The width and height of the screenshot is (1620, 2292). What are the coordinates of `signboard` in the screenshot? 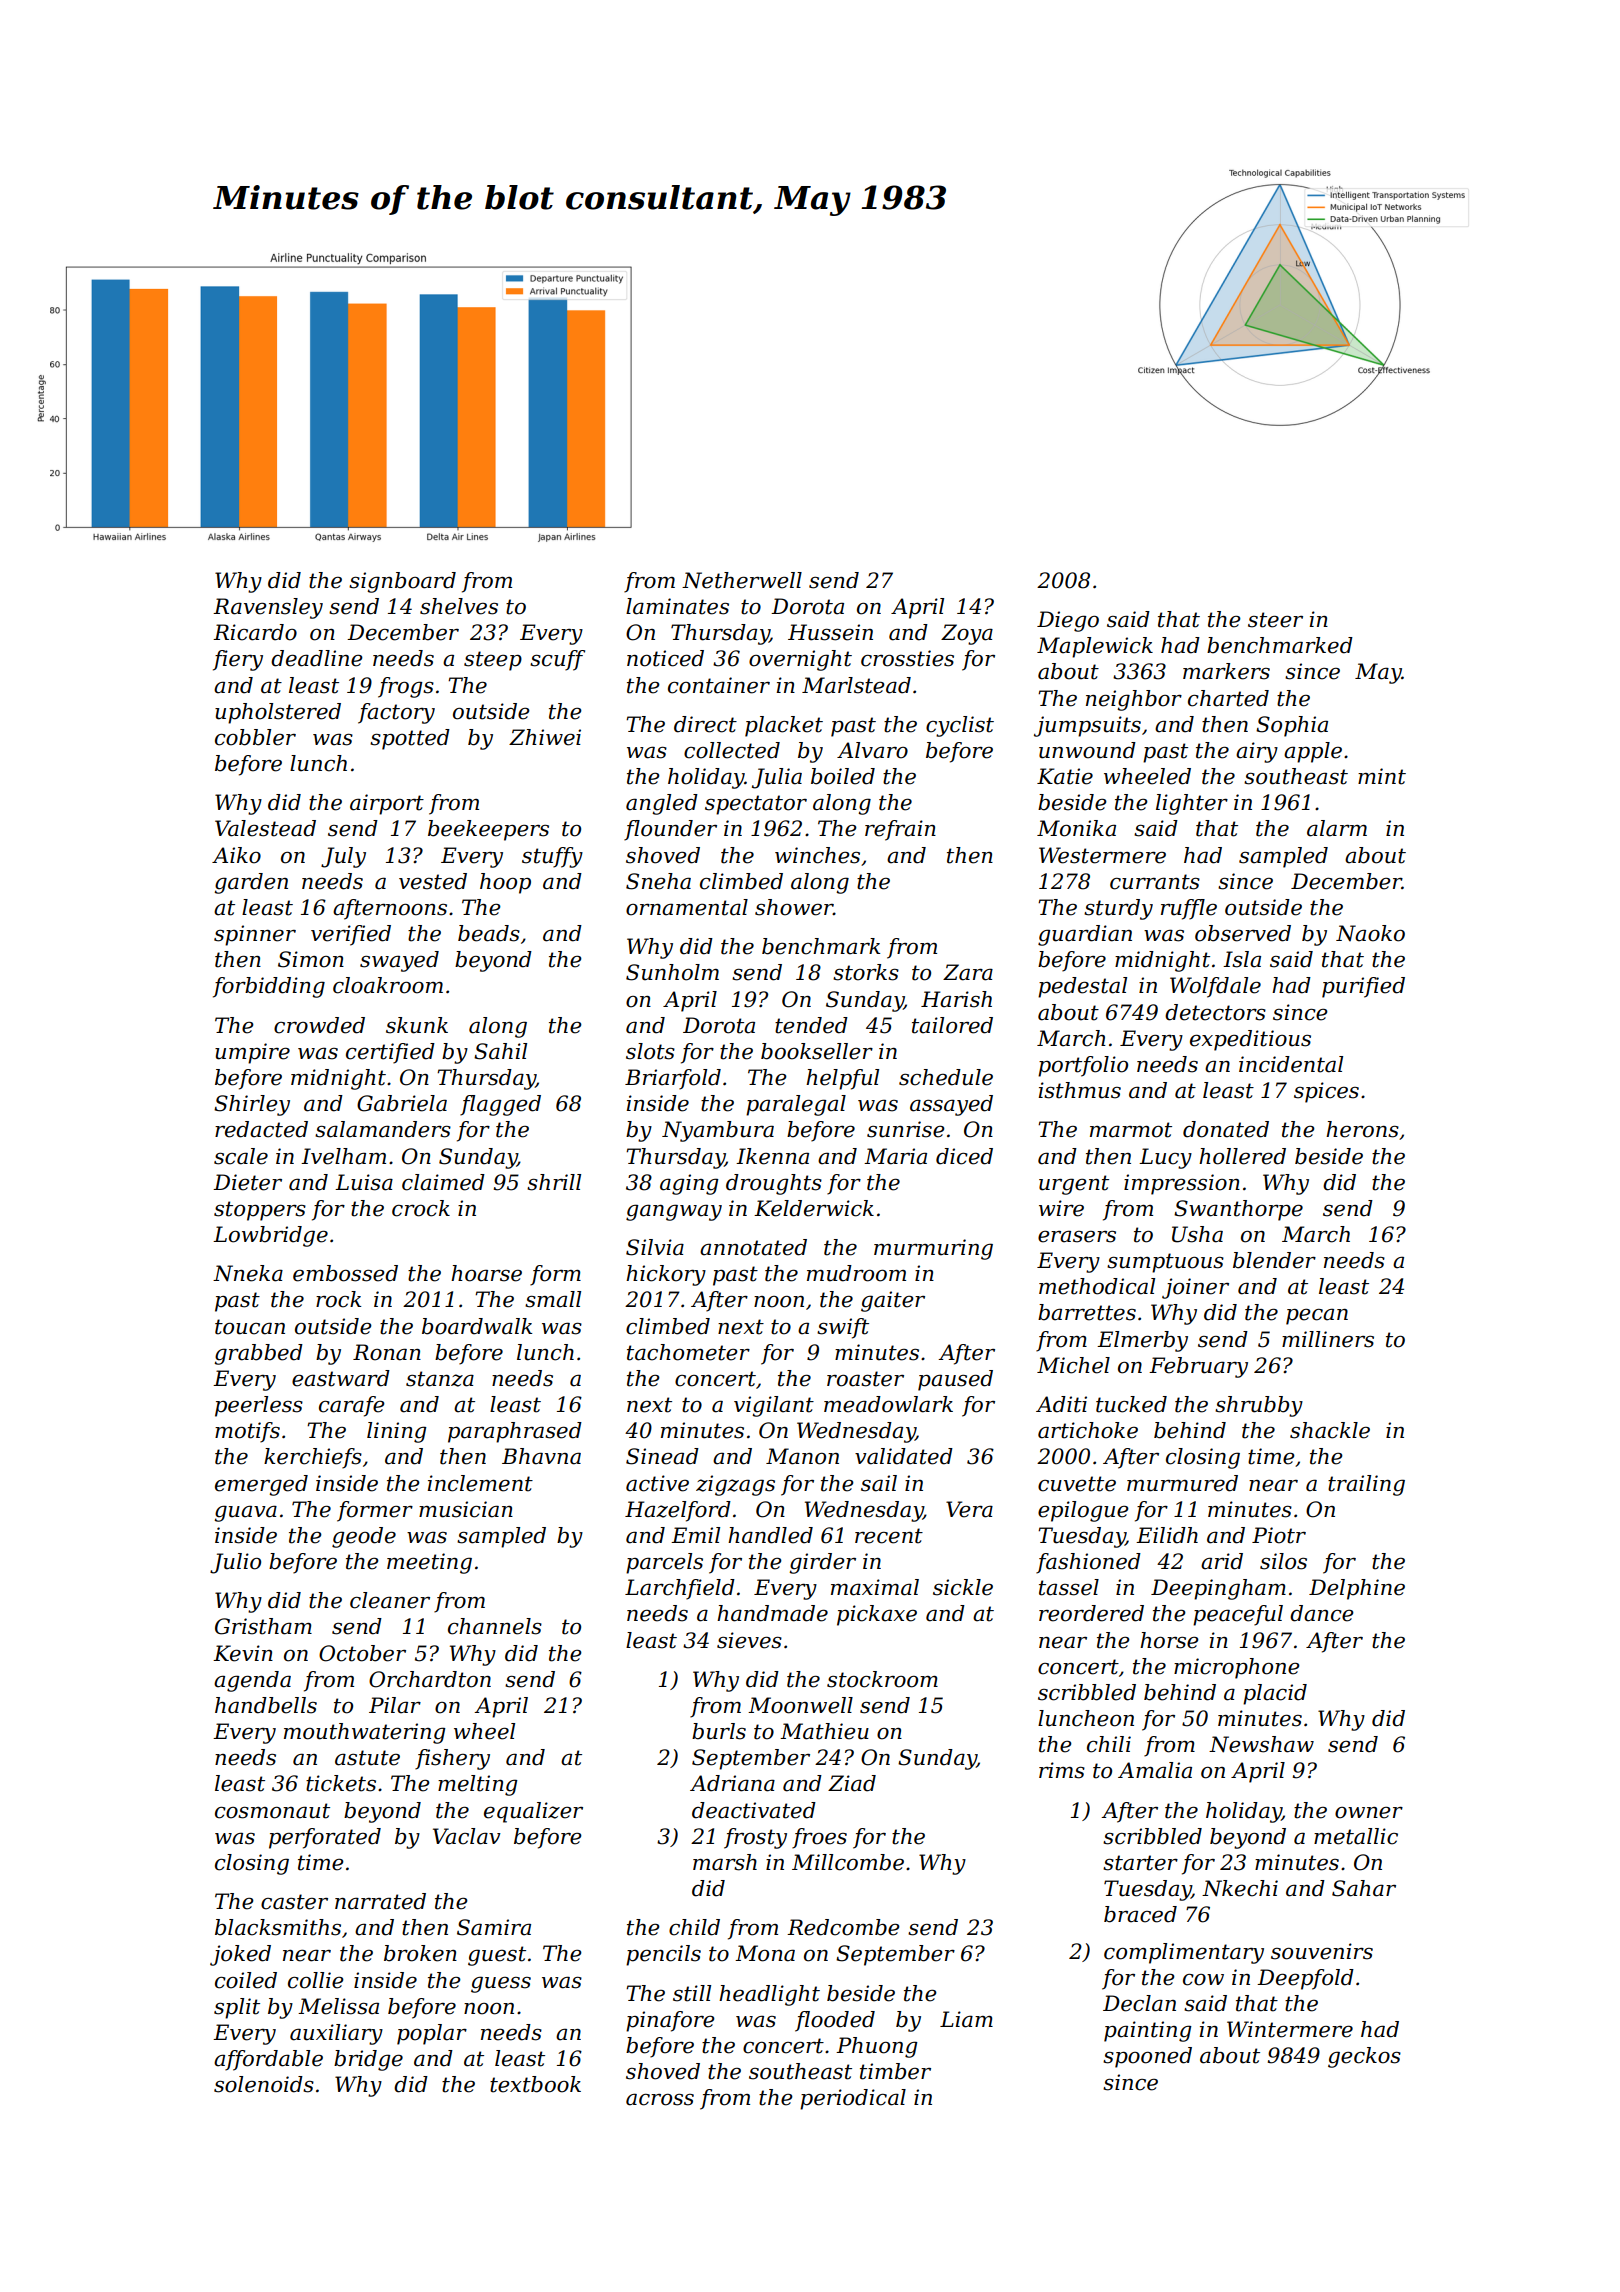 It's located at (402, 582).
